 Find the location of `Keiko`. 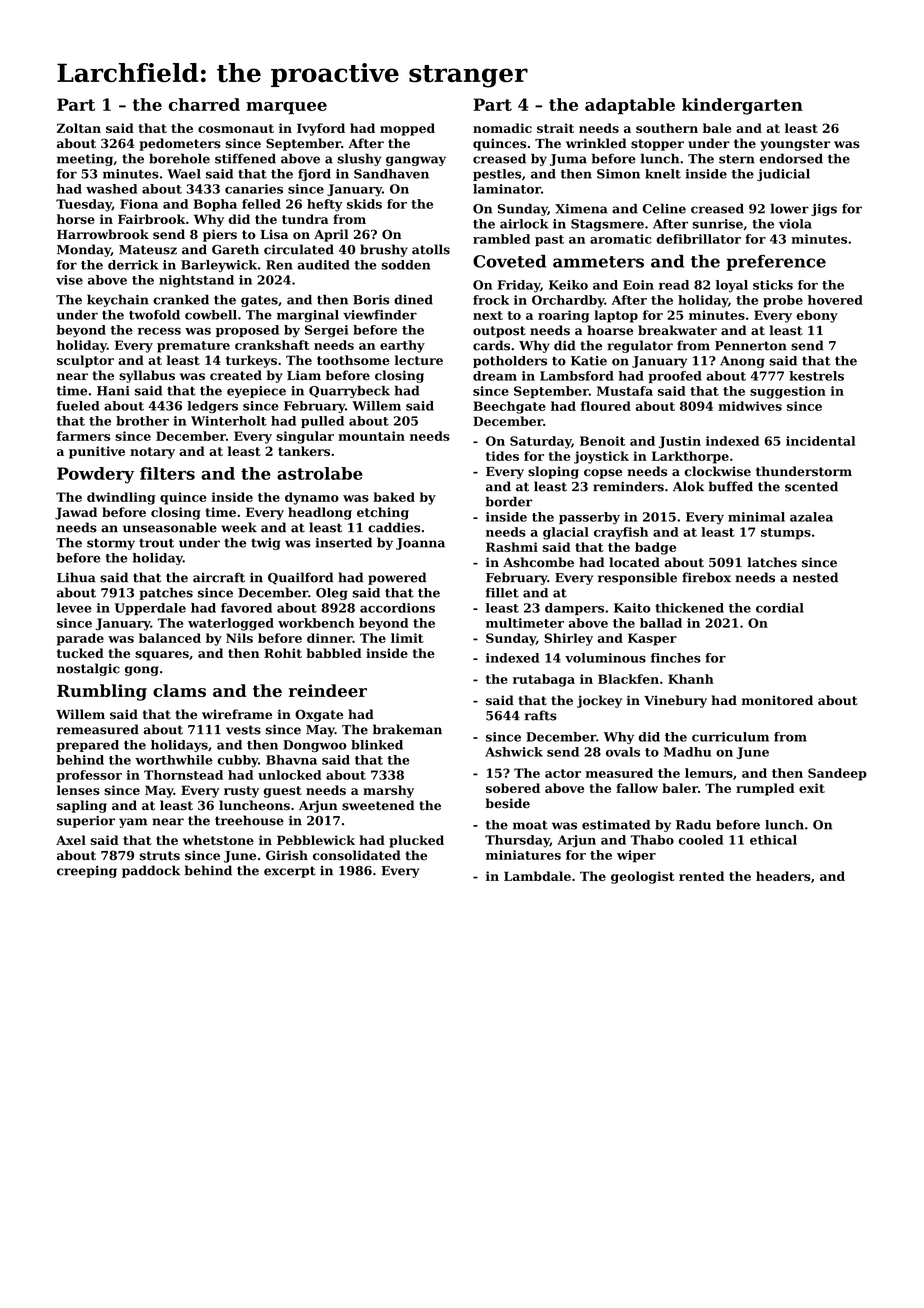

Keiko is located at coordinates (568, 285).
